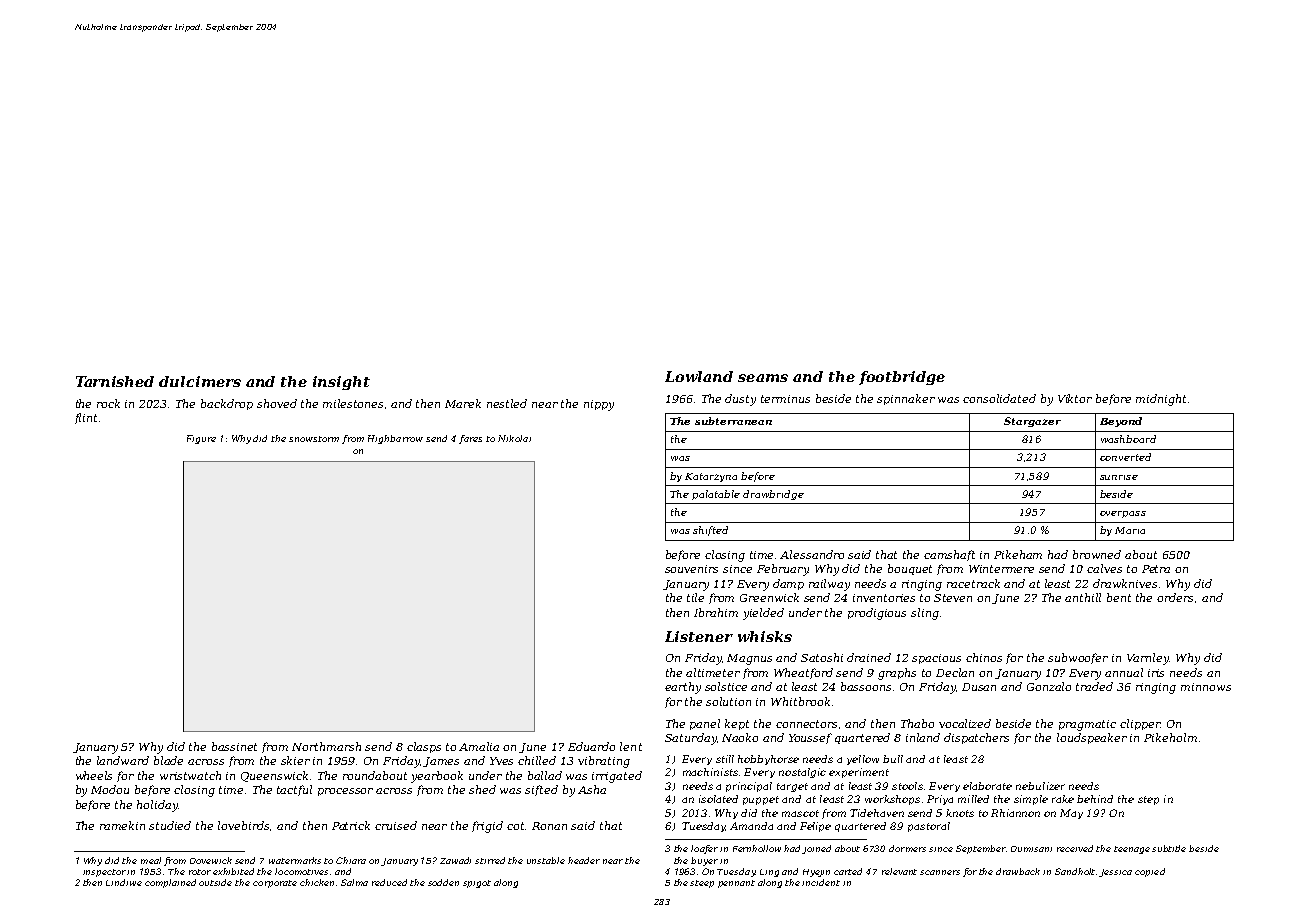 The width and height of the page is (1308, 924). Describe the element at coordinates (592, 789) in the page. I see `Asha` at that location.
